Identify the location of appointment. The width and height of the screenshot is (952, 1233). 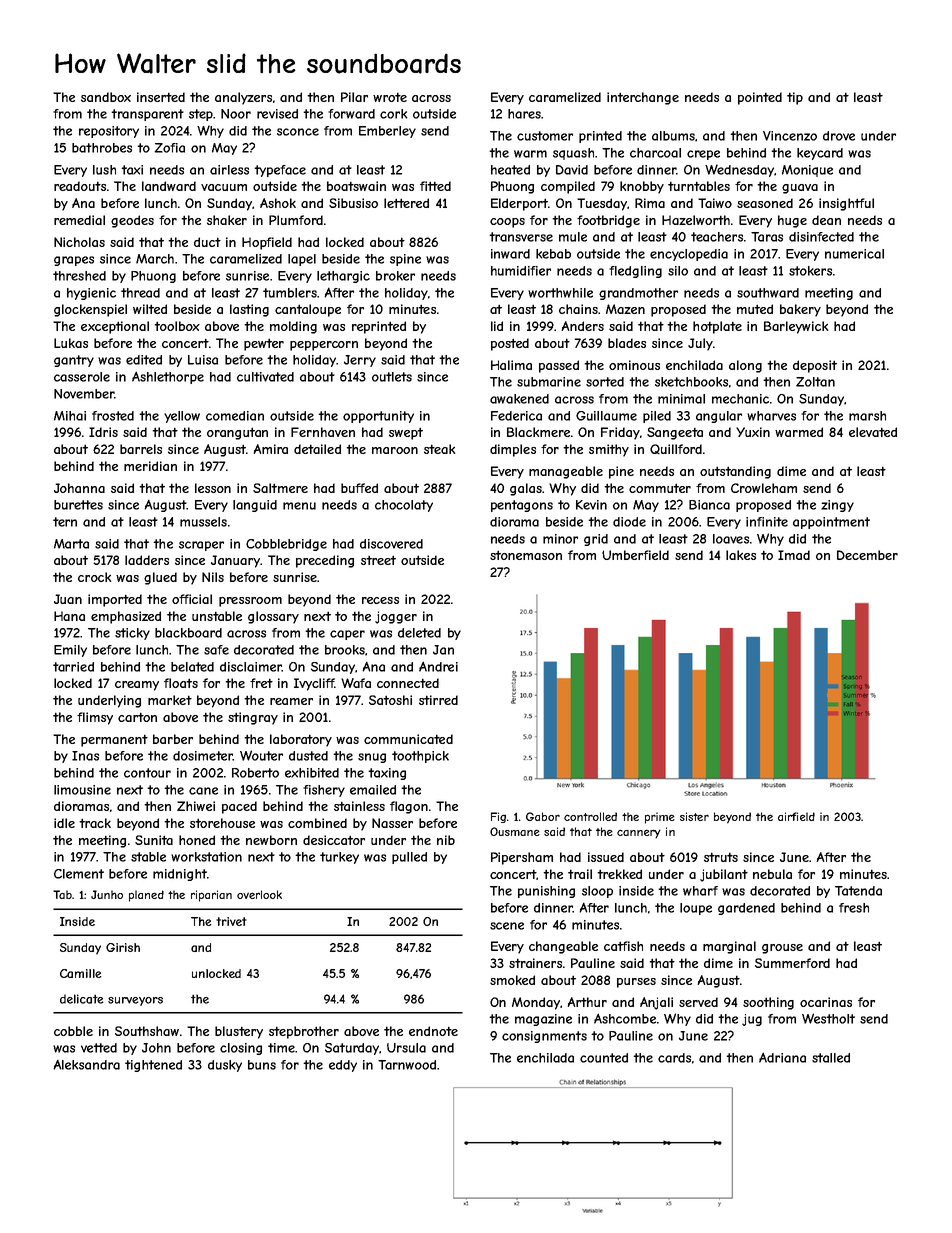
(831, 523).
